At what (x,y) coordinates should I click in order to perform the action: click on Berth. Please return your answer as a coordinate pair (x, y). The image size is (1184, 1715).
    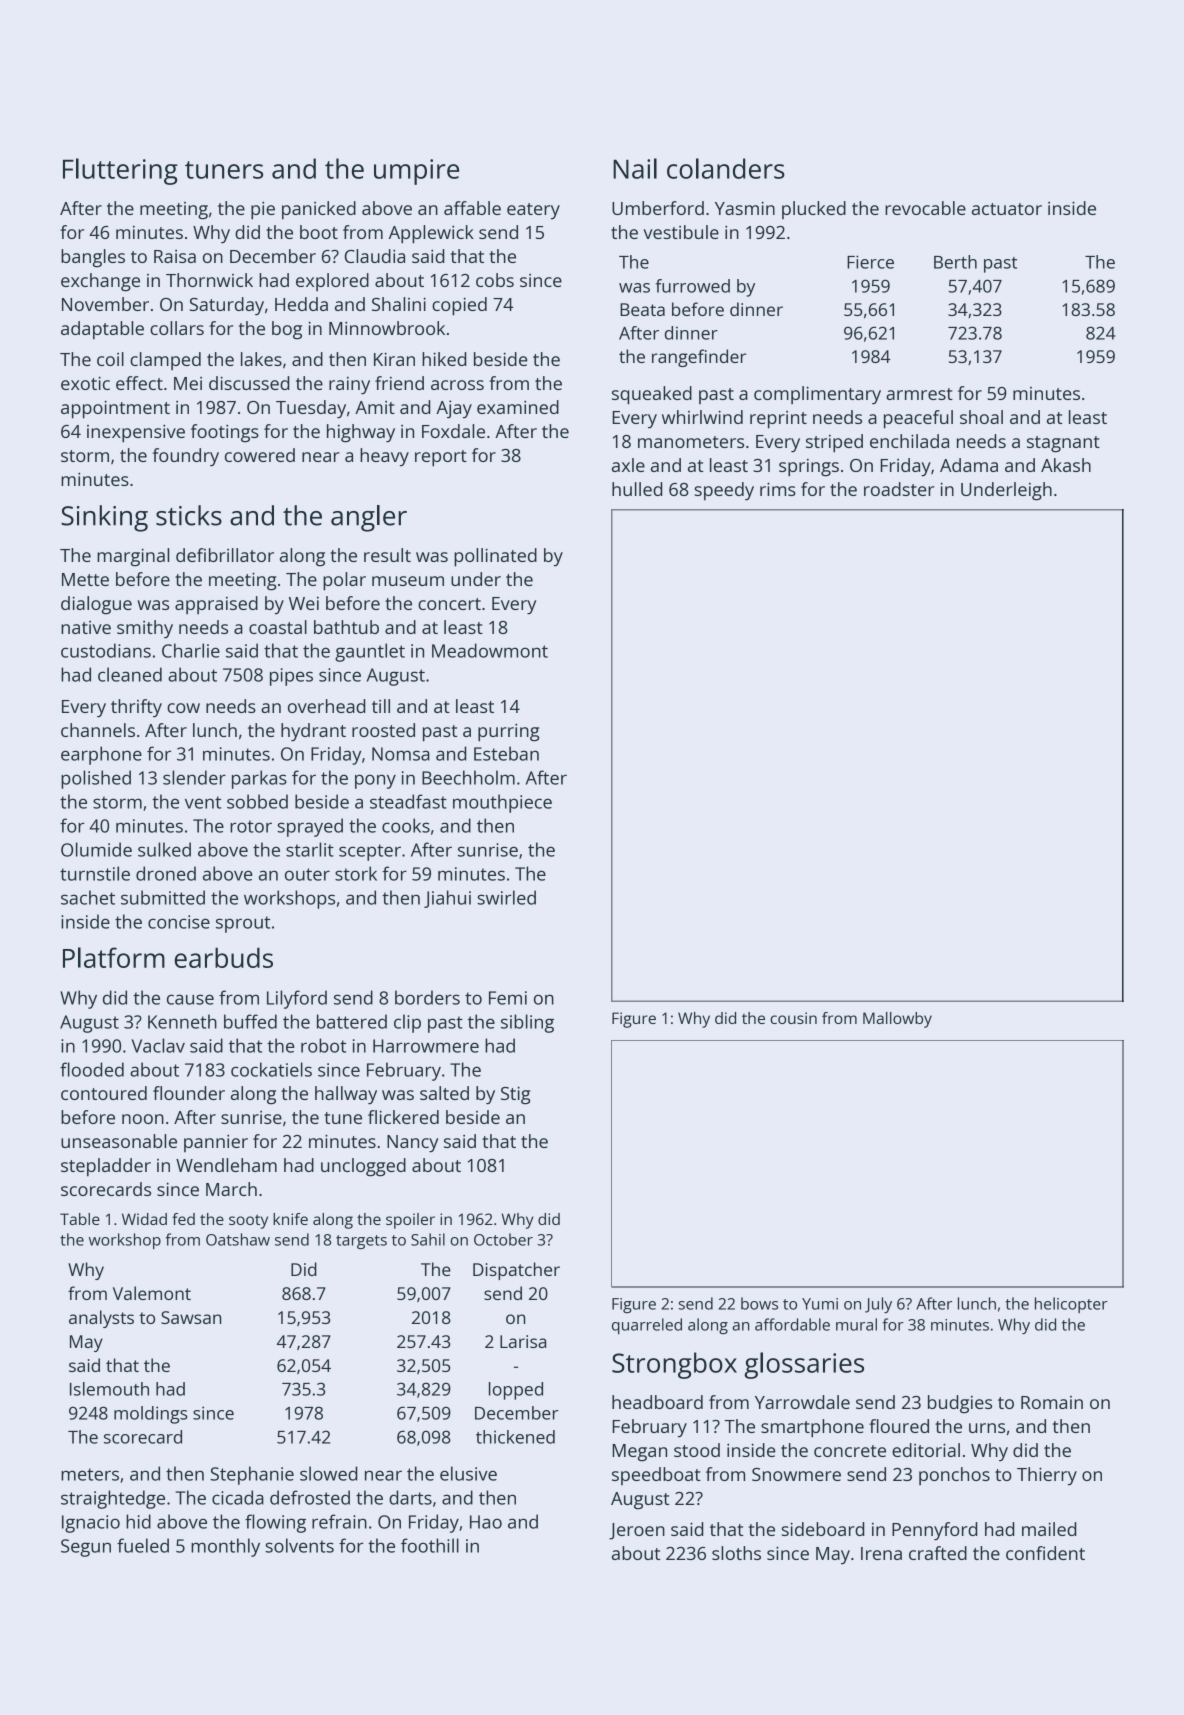
    Looking at the image, I should click on (955, 262).
